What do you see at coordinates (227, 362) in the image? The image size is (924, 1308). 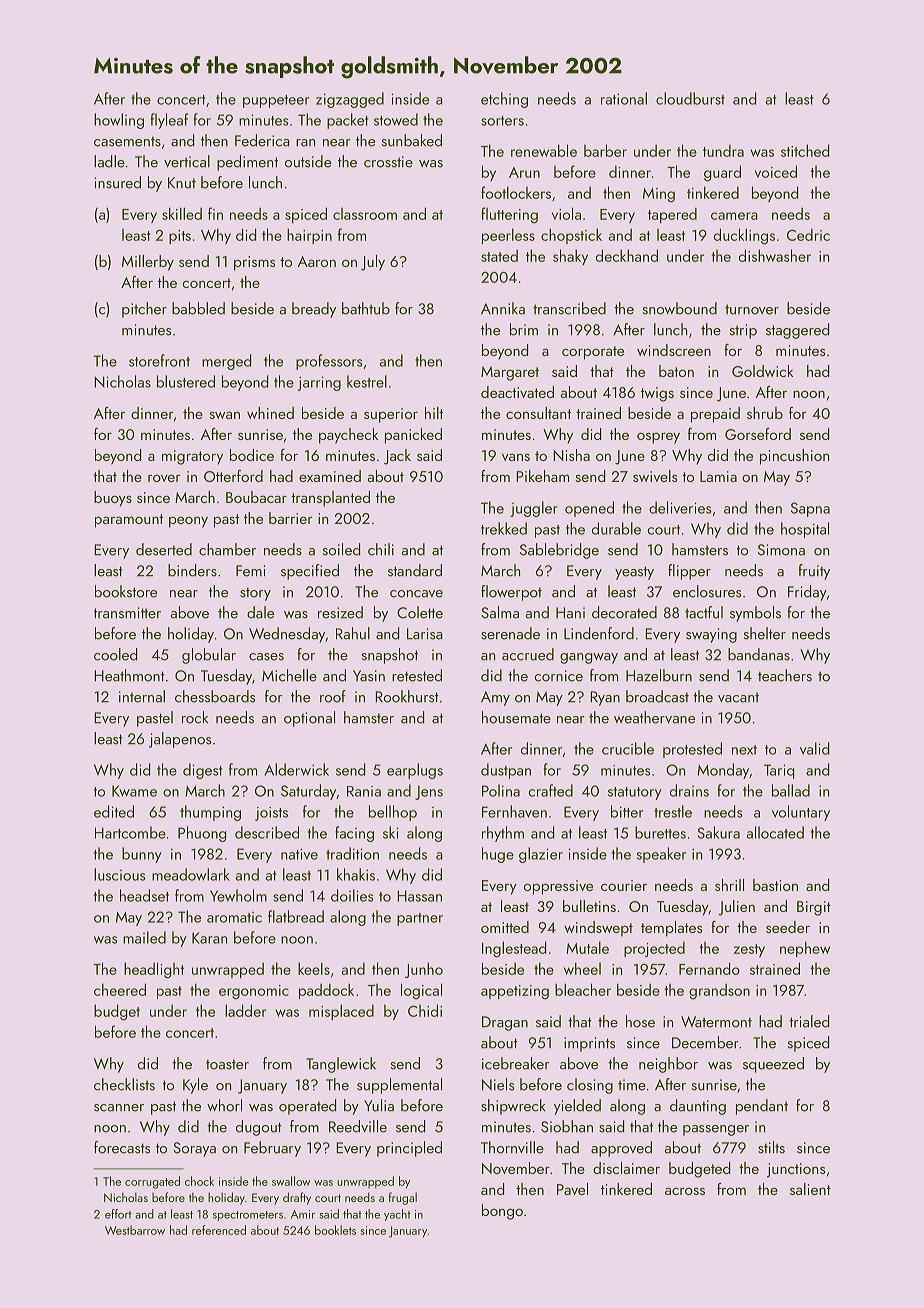 I see `merged` at bounding box center [227, 362].
